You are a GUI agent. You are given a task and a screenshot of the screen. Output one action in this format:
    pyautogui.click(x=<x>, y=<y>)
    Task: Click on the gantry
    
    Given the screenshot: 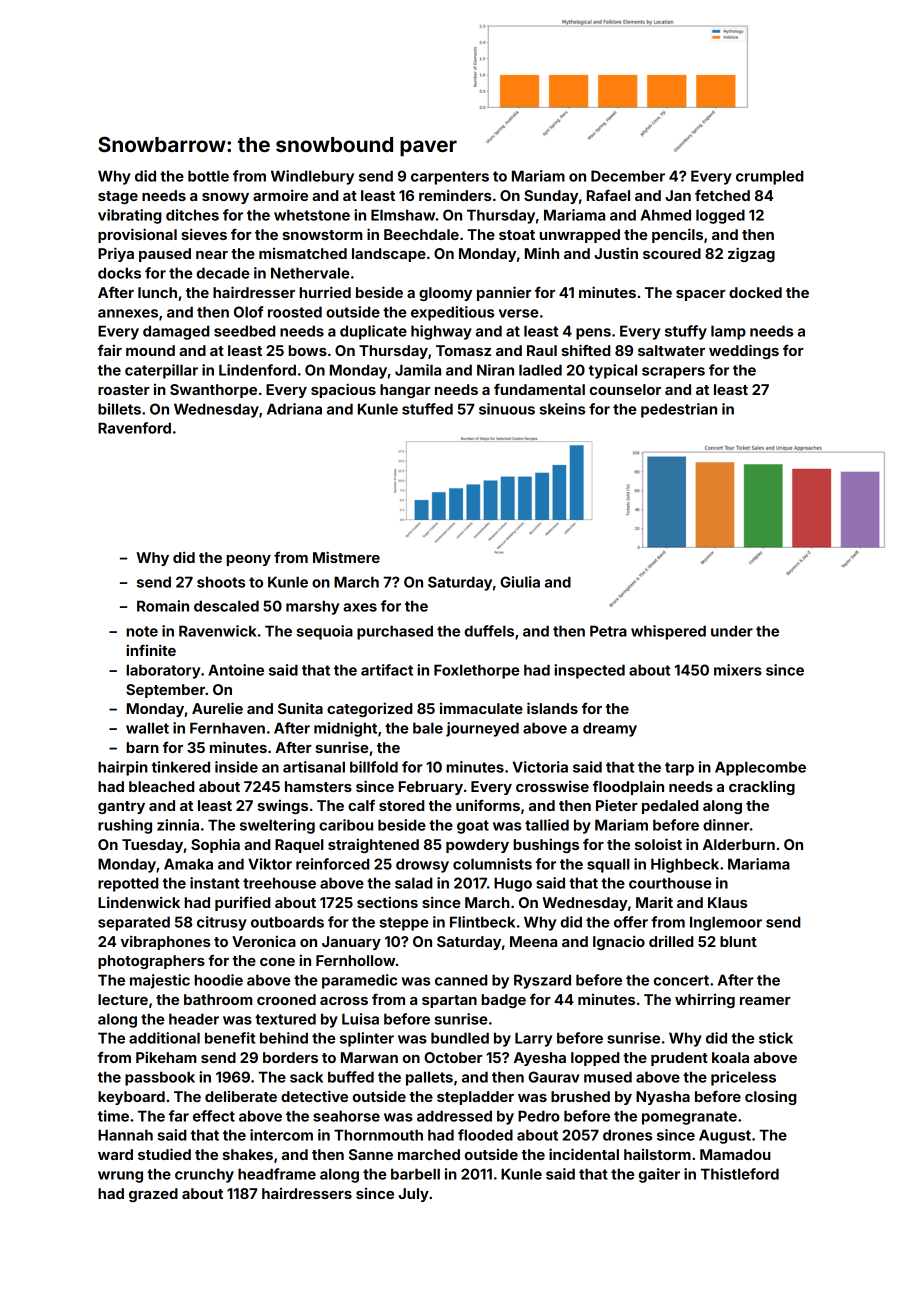 What is the action you would take?
    pyautogui.click(x=121, y=807)
